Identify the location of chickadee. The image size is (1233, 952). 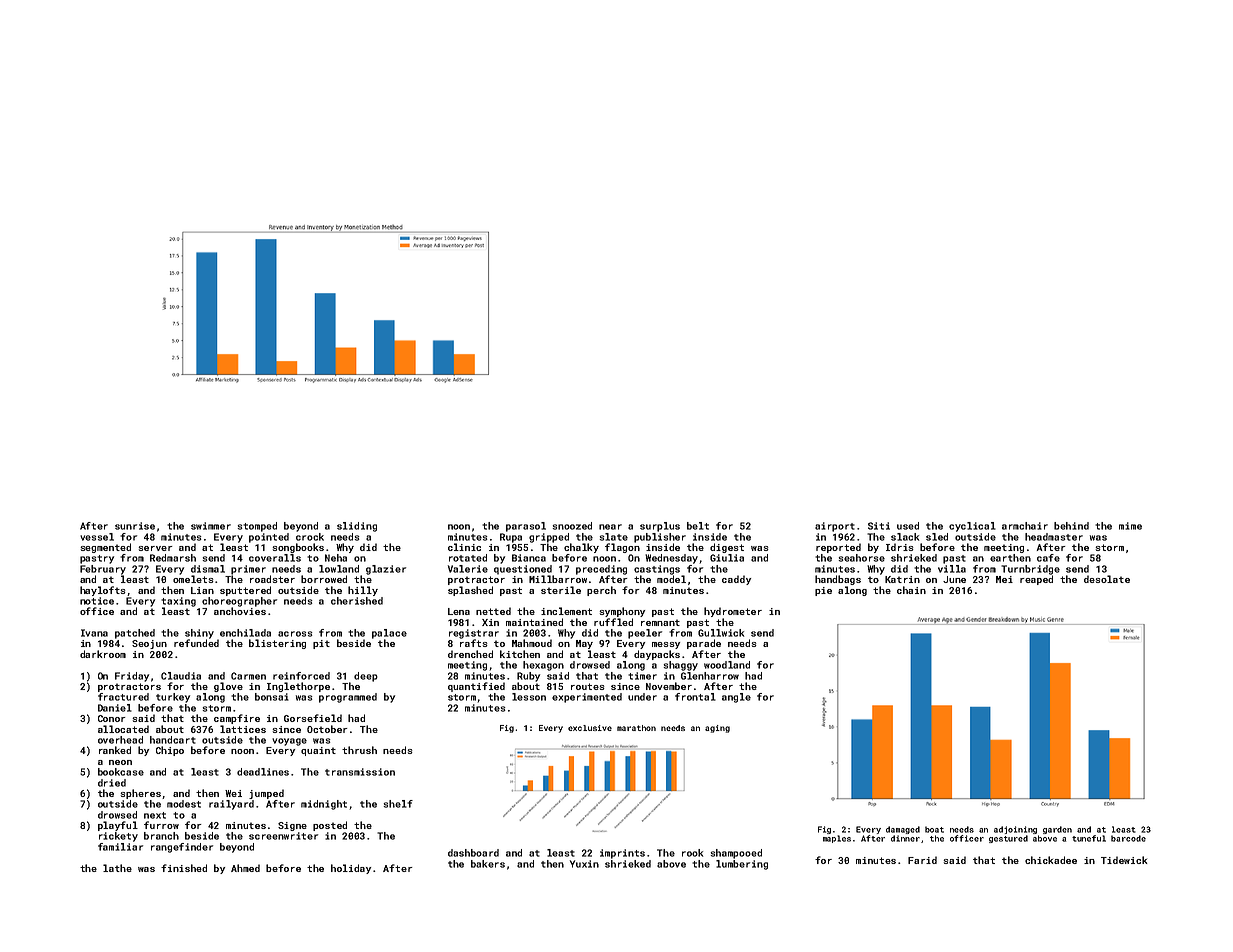
(1051, 860).
